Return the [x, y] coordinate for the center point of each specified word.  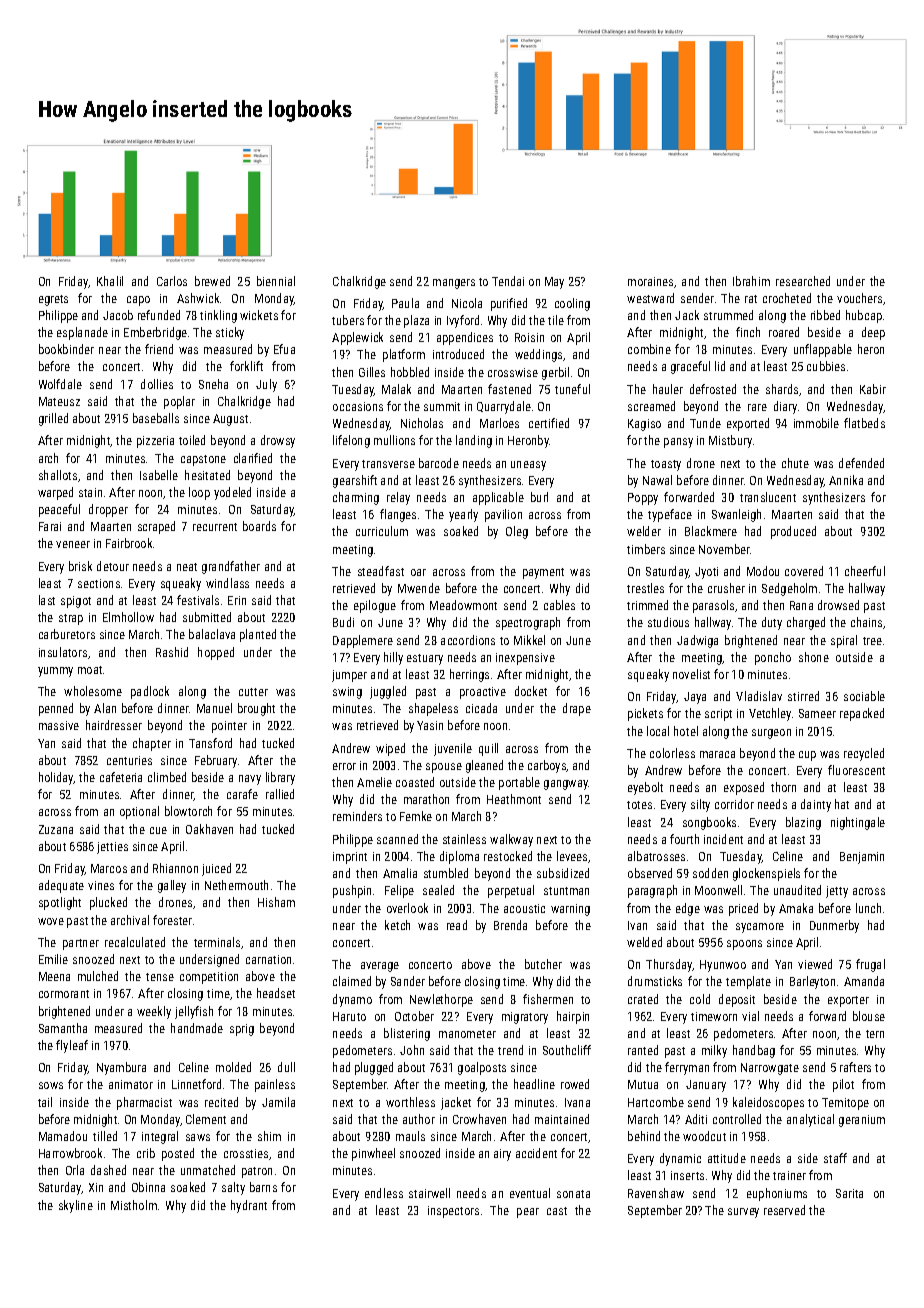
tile [556, 320]
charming [356, 498]
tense [160, 977]
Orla [75, 1170]
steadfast [381, 571]
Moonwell [718, 890]
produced [793, 532]
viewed [815, 964]
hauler [668, 389]
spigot [76, 602]
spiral [844, 641]
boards [259, 526]
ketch [397, 925]
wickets [259, 315]
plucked [108, 903]
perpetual [511, 891]
